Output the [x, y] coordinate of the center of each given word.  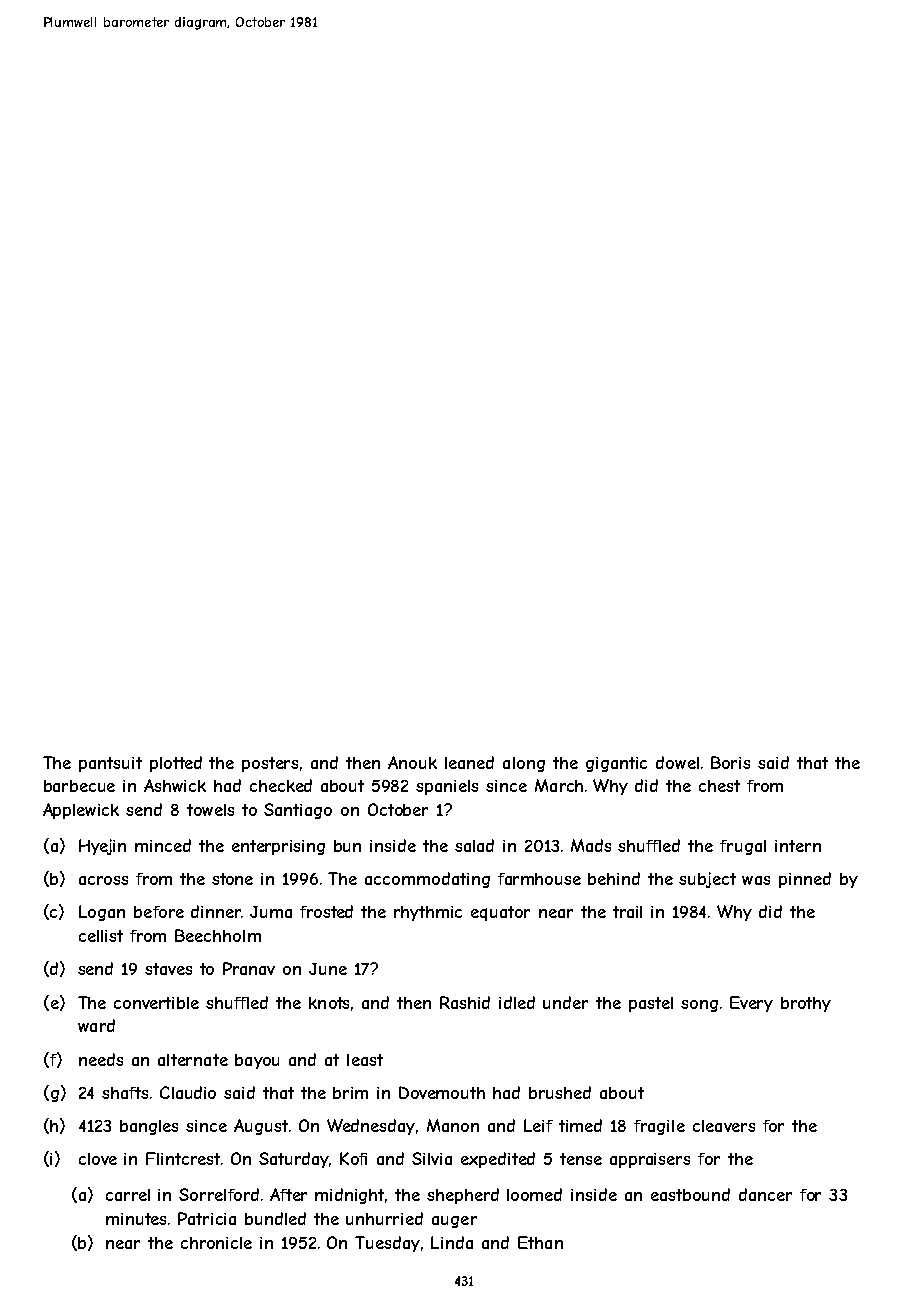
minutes [136, 1219]
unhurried [384, 1218]
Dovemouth [442, 1092]
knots [329, 1003]
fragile [659, 1127]
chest [719, 786]
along [524, 764]
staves [168, 969]
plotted [176, 764]
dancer [765, 1194]
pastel [651, 1004]
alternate [193, 1060]
